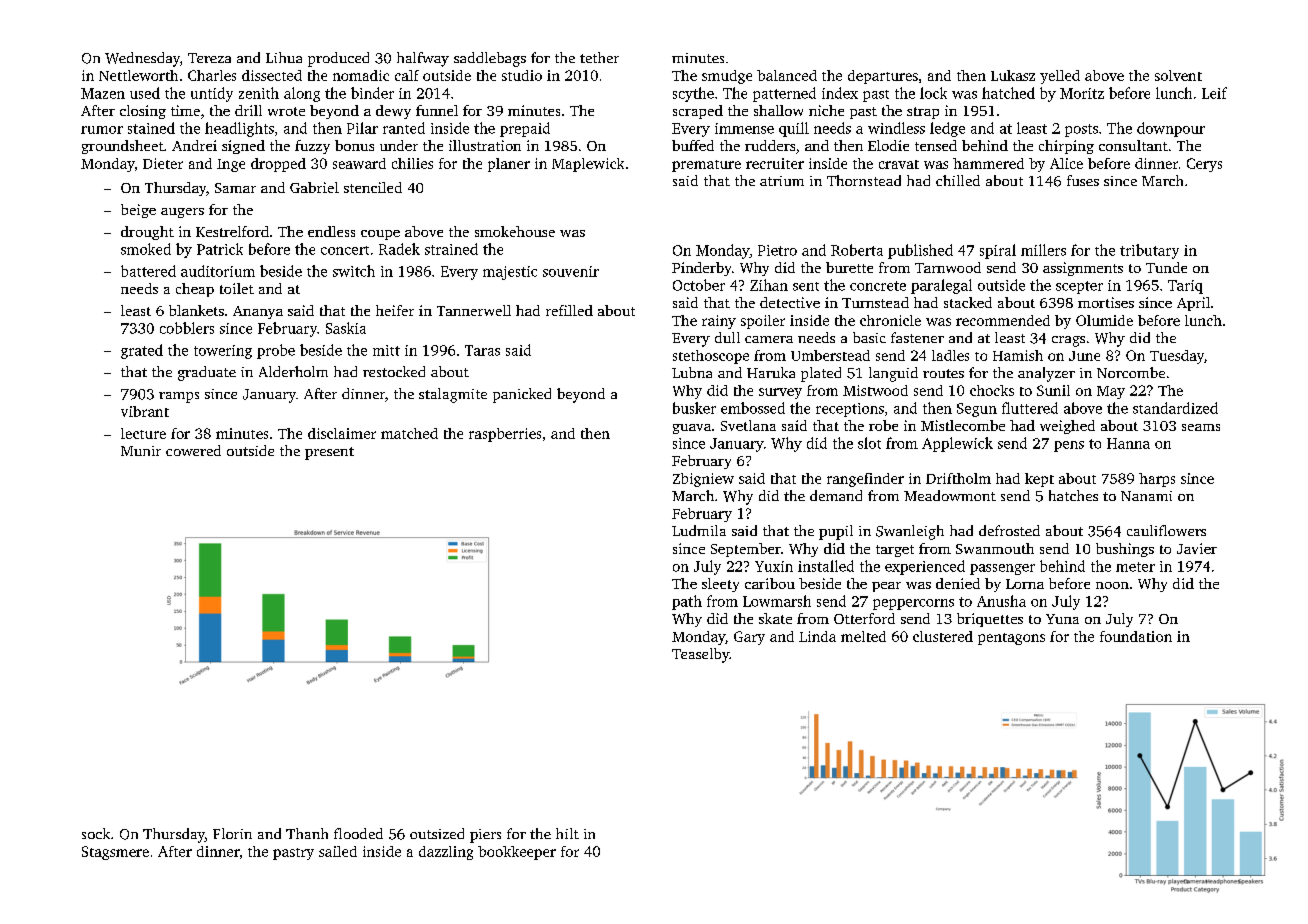 The height and width of the document is (924, 1308). Describe the element at coordinates (990, 620) in the document. I see `briquettes` at that location.
